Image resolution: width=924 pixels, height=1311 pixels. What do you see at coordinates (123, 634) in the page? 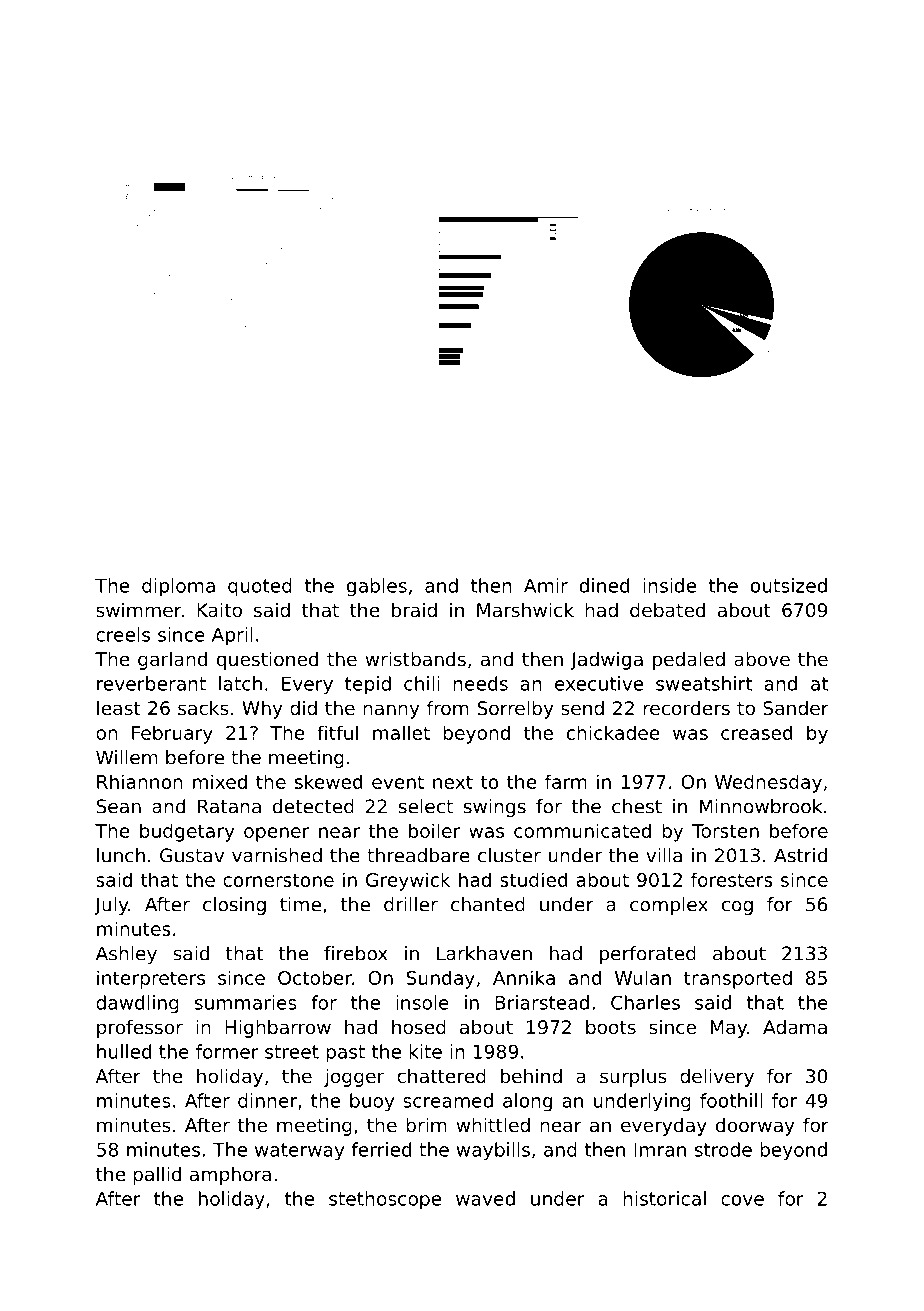
I see `creels` at bounding box center [123, 634].
